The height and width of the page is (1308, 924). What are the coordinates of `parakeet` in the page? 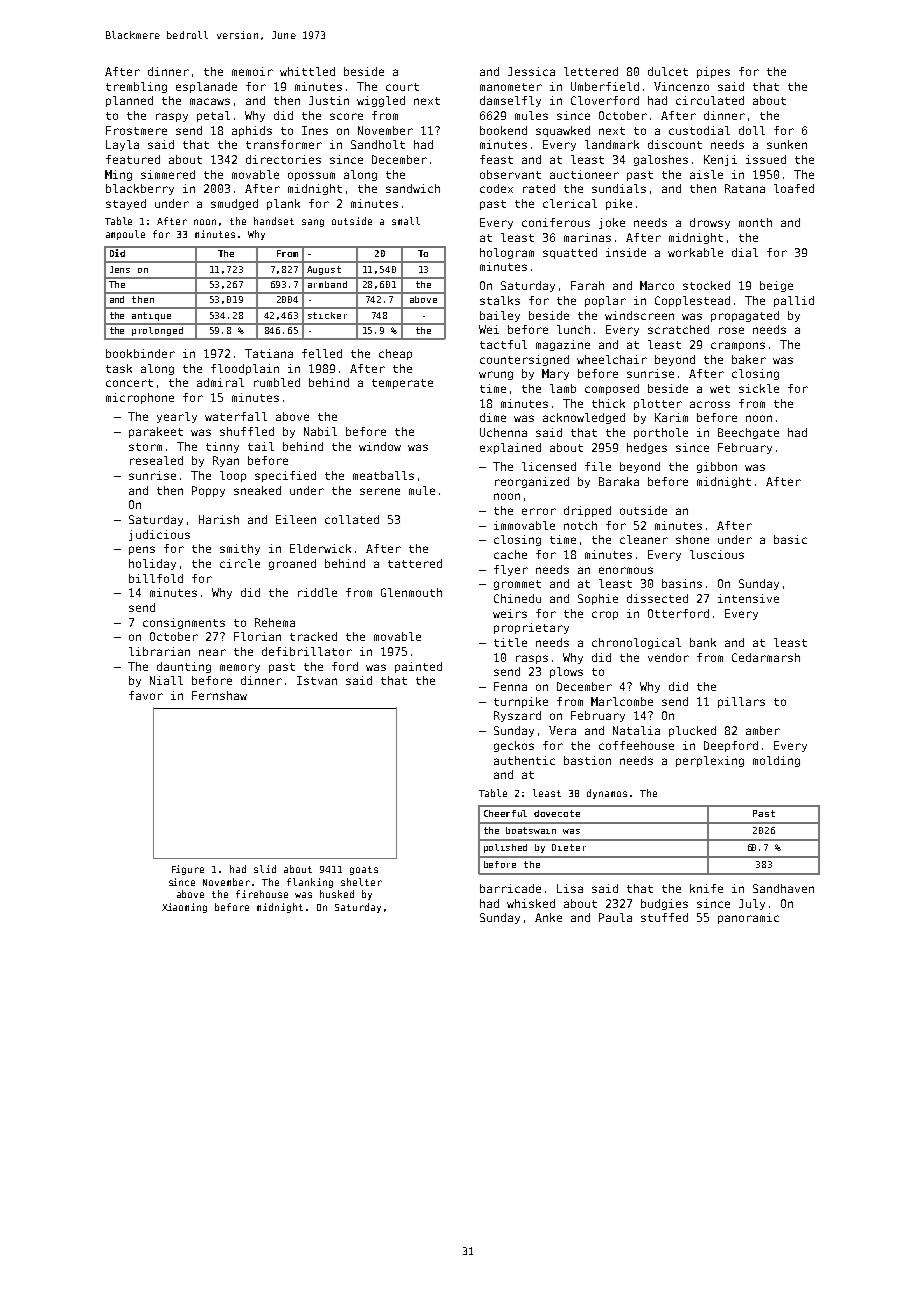 It's located at (156, 432).
